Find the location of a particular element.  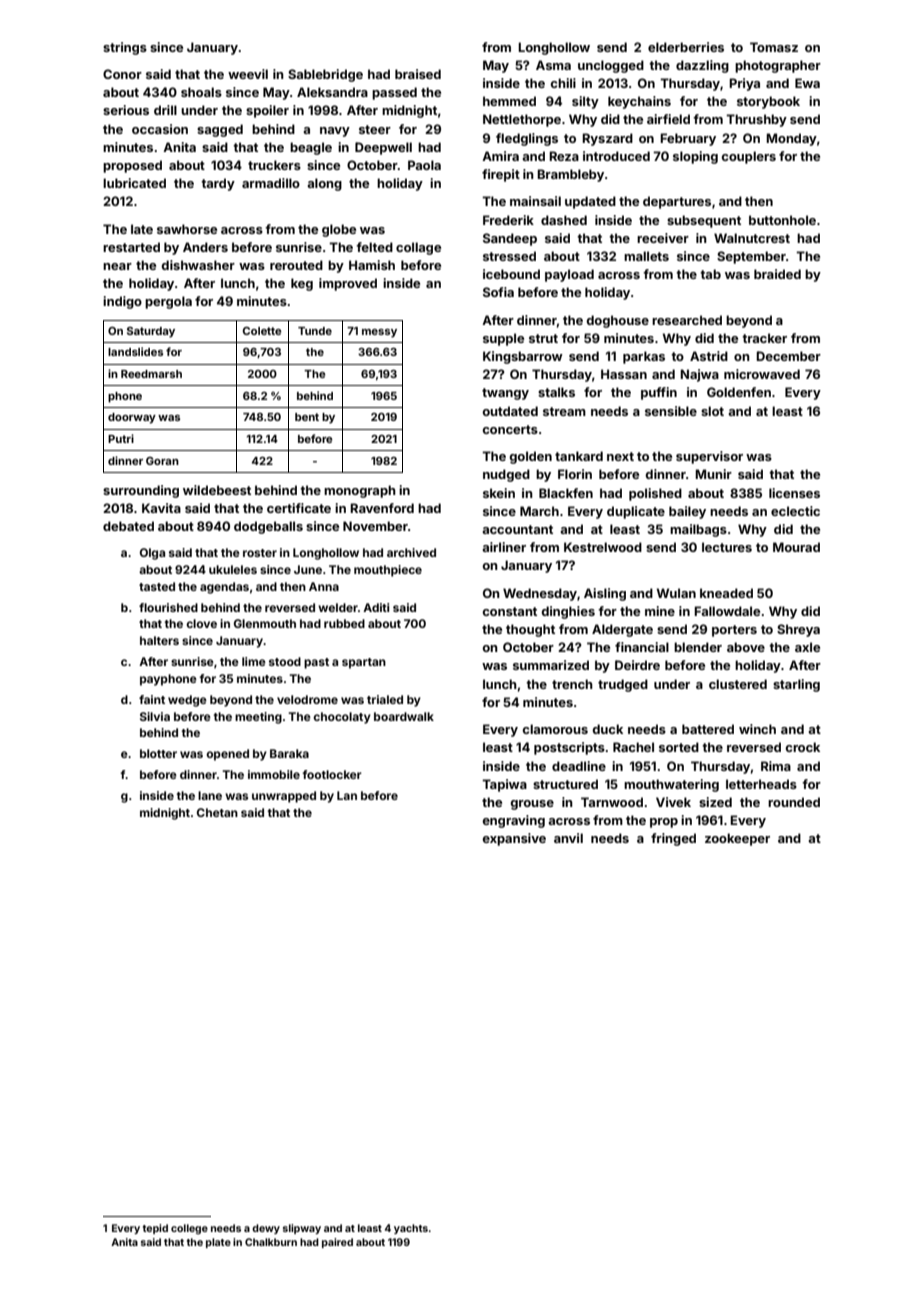

buttonhole is located at coordinates (782, 220).
